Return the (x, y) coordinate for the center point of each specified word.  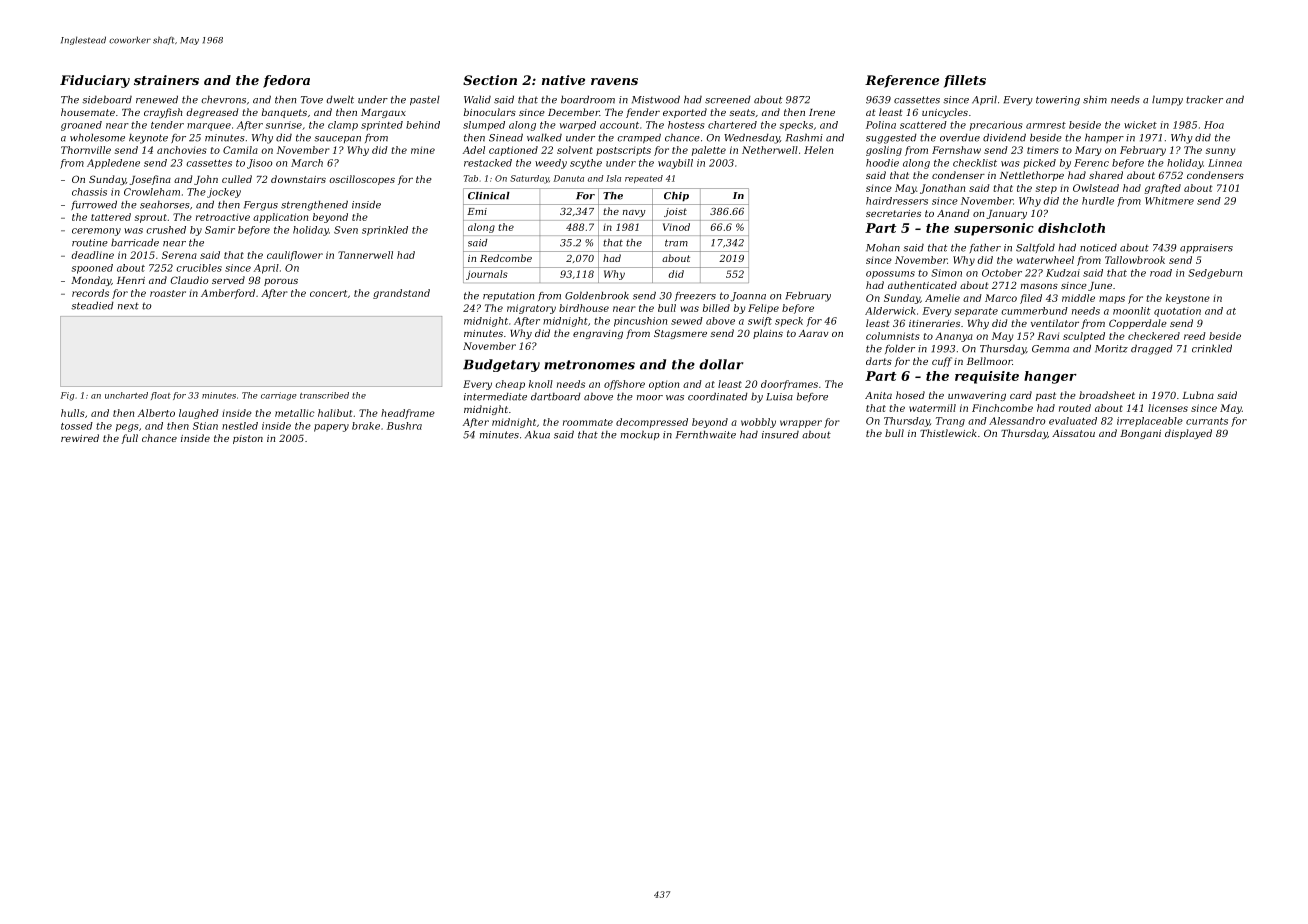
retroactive (223, 217)
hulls (73, 413)
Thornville (86, 150)
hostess (686, 125)
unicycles (945, 113)
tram (676, 243)
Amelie (942, 298)
